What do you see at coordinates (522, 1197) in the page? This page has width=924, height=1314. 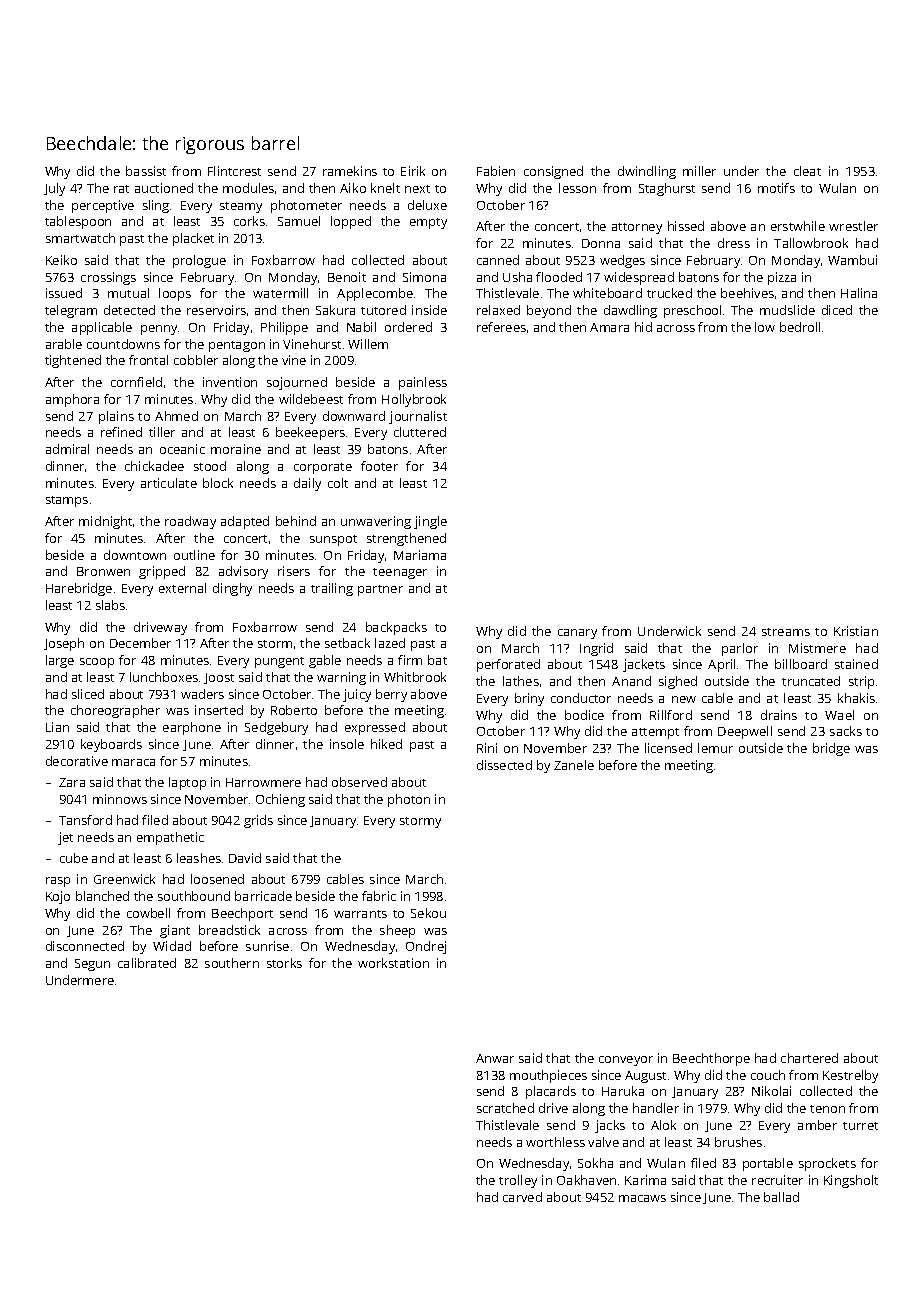 I see `carved` at bounding box center [522, 1197].
